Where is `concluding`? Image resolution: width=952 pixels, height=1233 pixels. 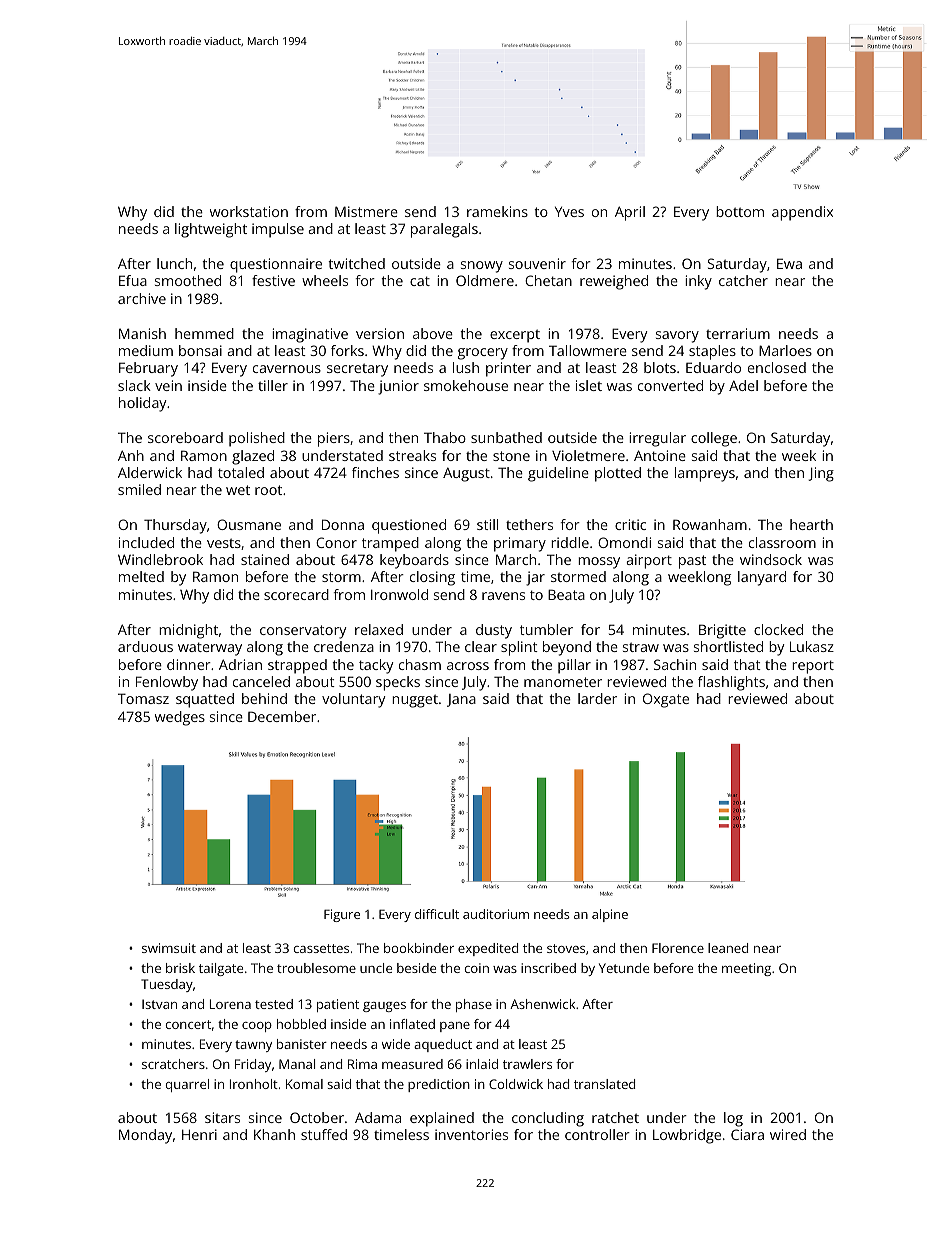
concluding is located at coordinates (548, 1119).
